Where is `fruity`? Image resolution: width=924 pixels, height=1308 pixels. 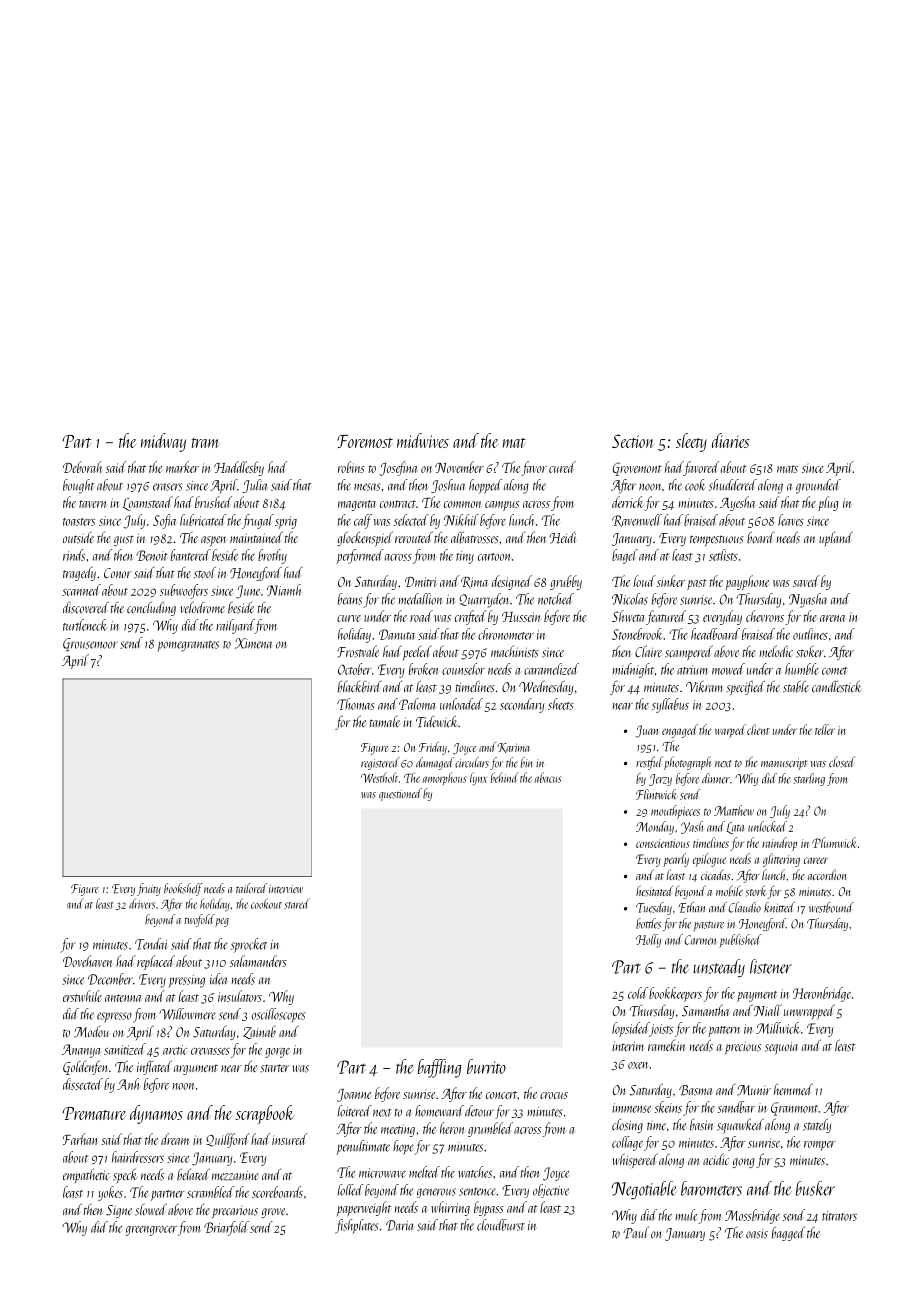
fruity is located at coordinates (149, 889).
